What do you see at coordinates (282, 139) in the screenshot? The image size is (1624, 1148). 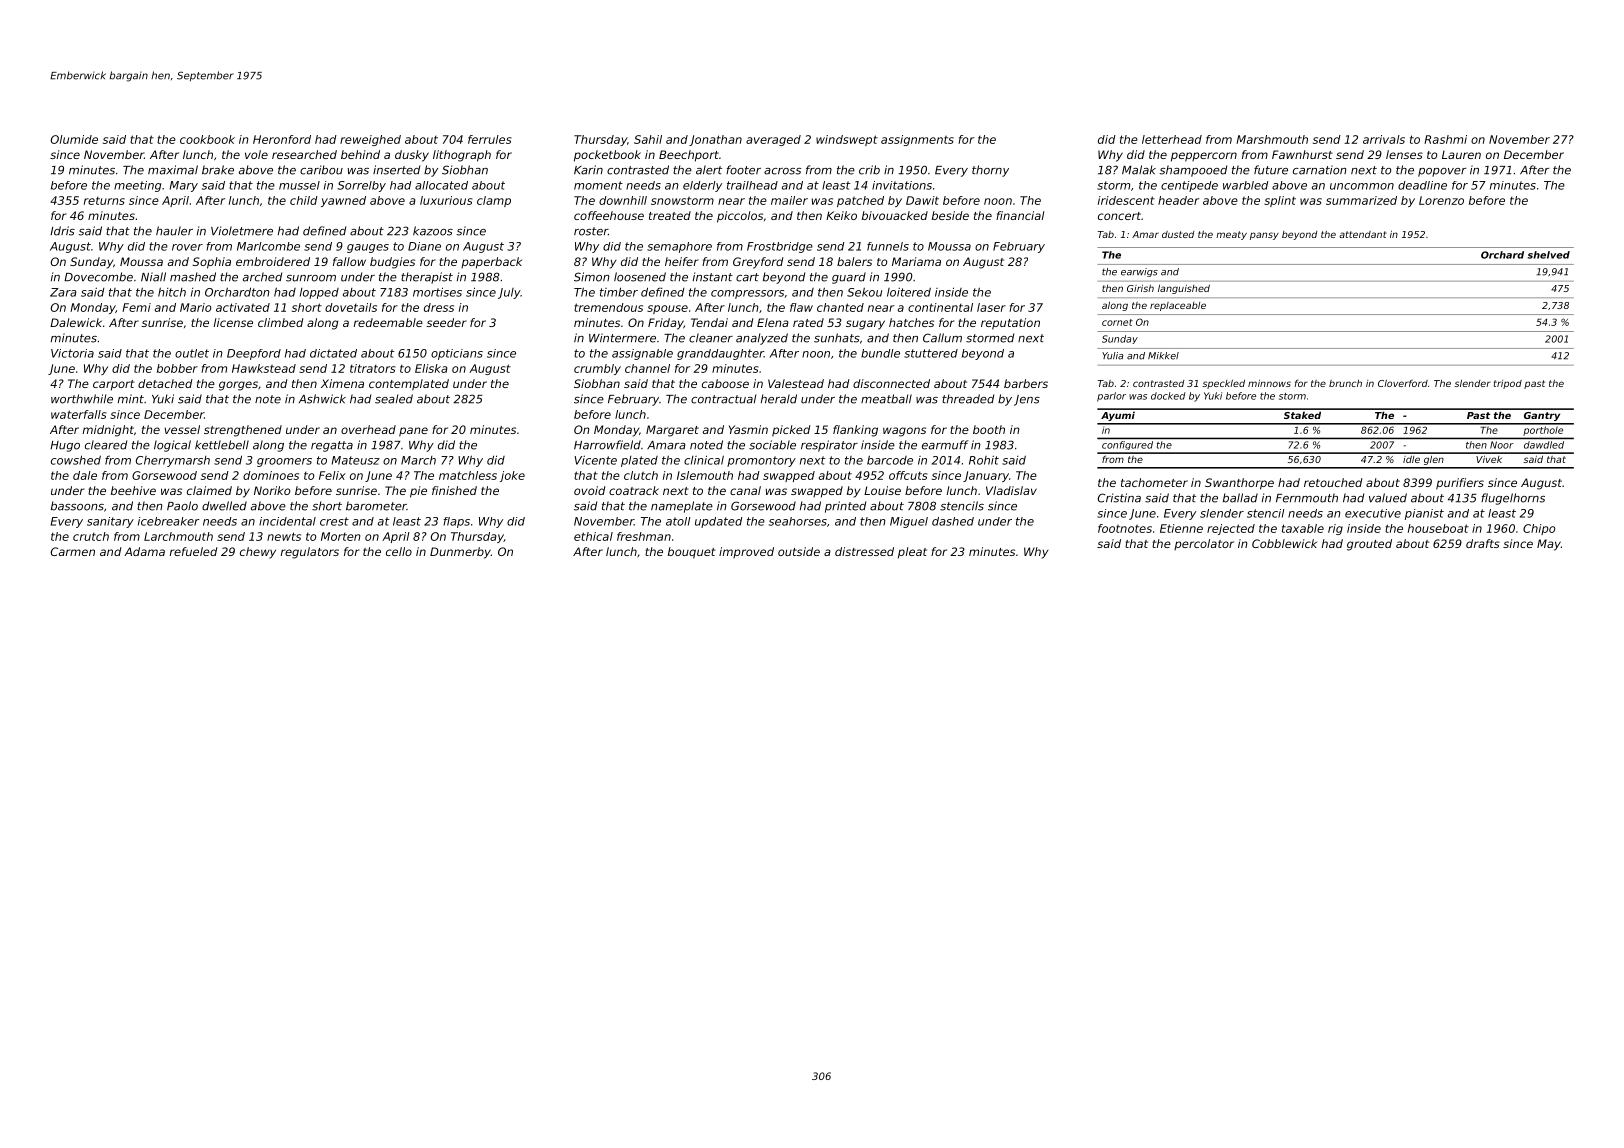 I see `Heronford` at bounding box center [282, 139].
